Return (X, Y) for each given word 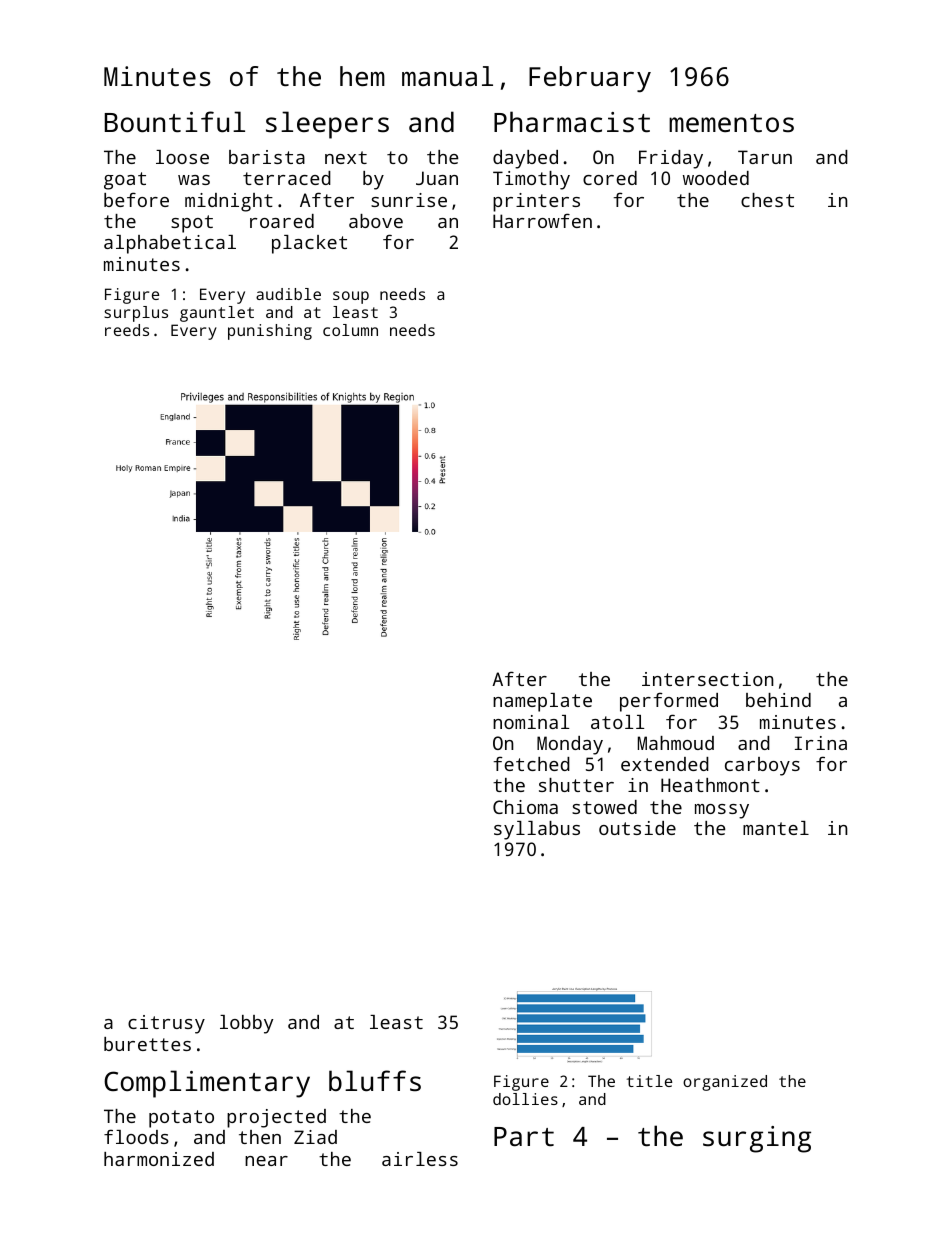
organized (725, 1083)
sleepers (327, 125)
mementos (731, 123)
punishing (270, 332)
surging (757, 1139)
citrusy (166, 1024)
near (266, 1161)
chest (767, 200)
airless (420, 1159)
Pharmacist (572, 122)
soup (351, 297)
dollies (525, 1099)
